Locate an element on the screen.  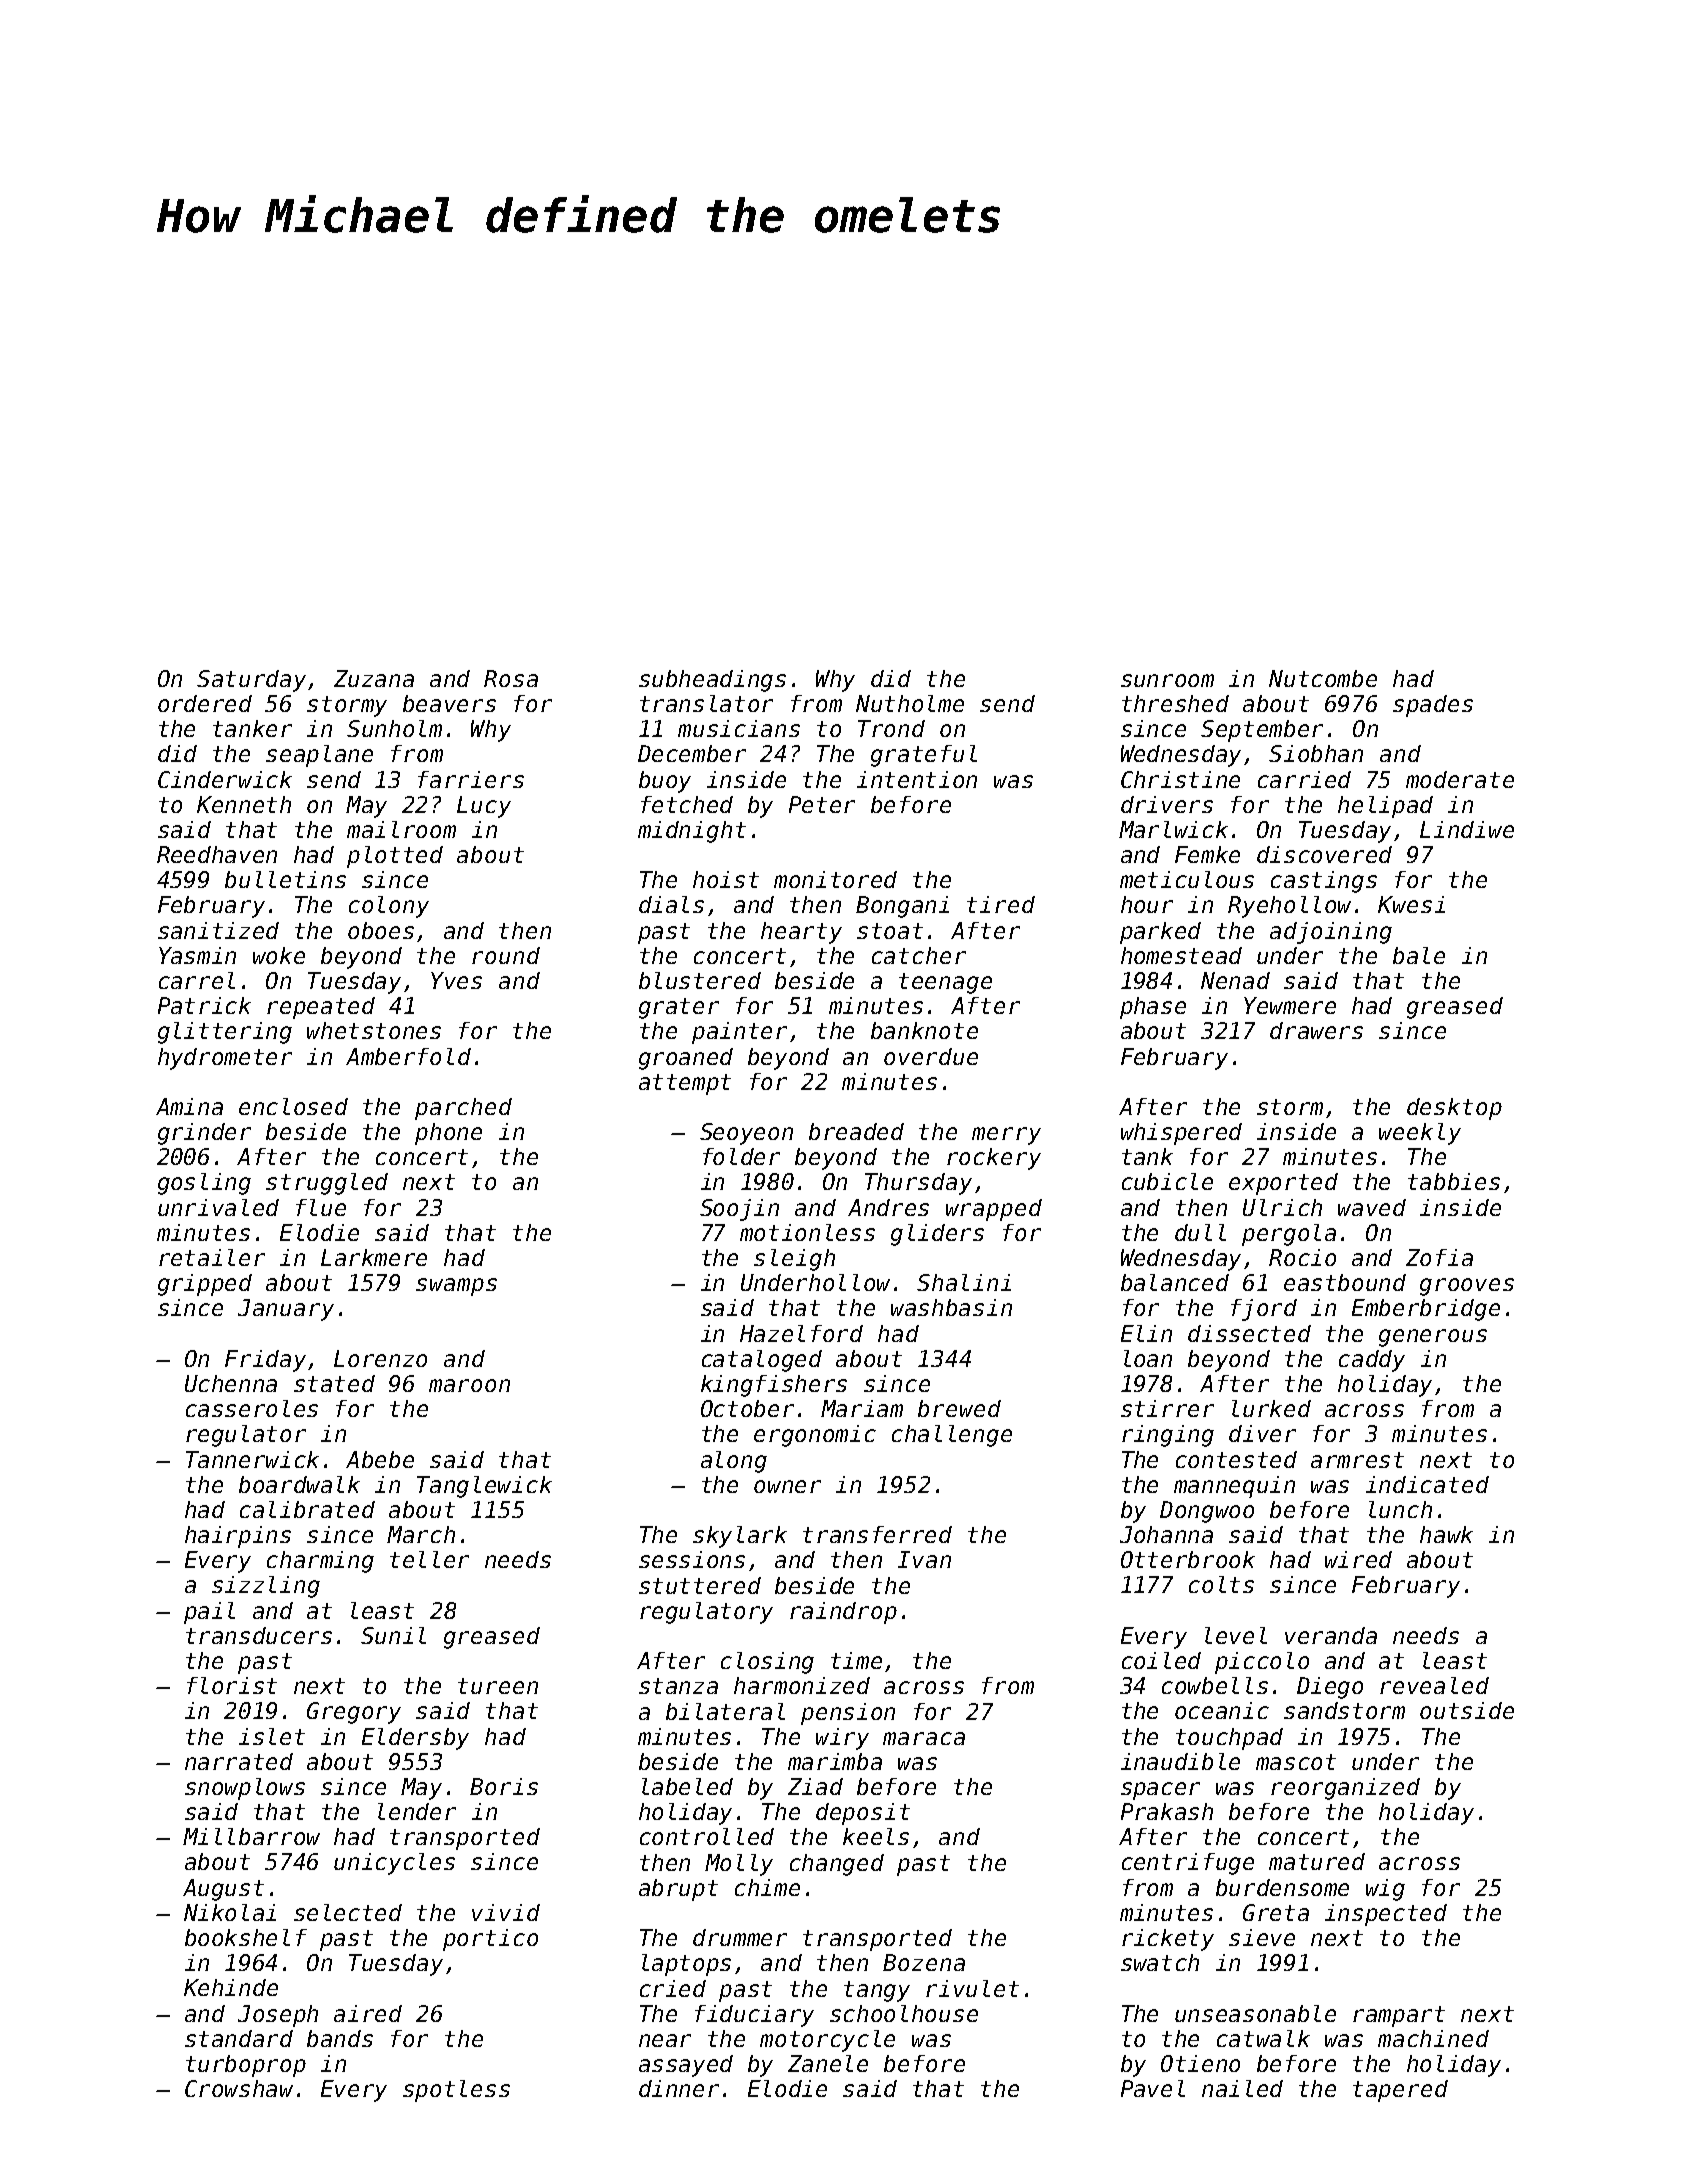
discovered is located at coordinates (1324, 854).
